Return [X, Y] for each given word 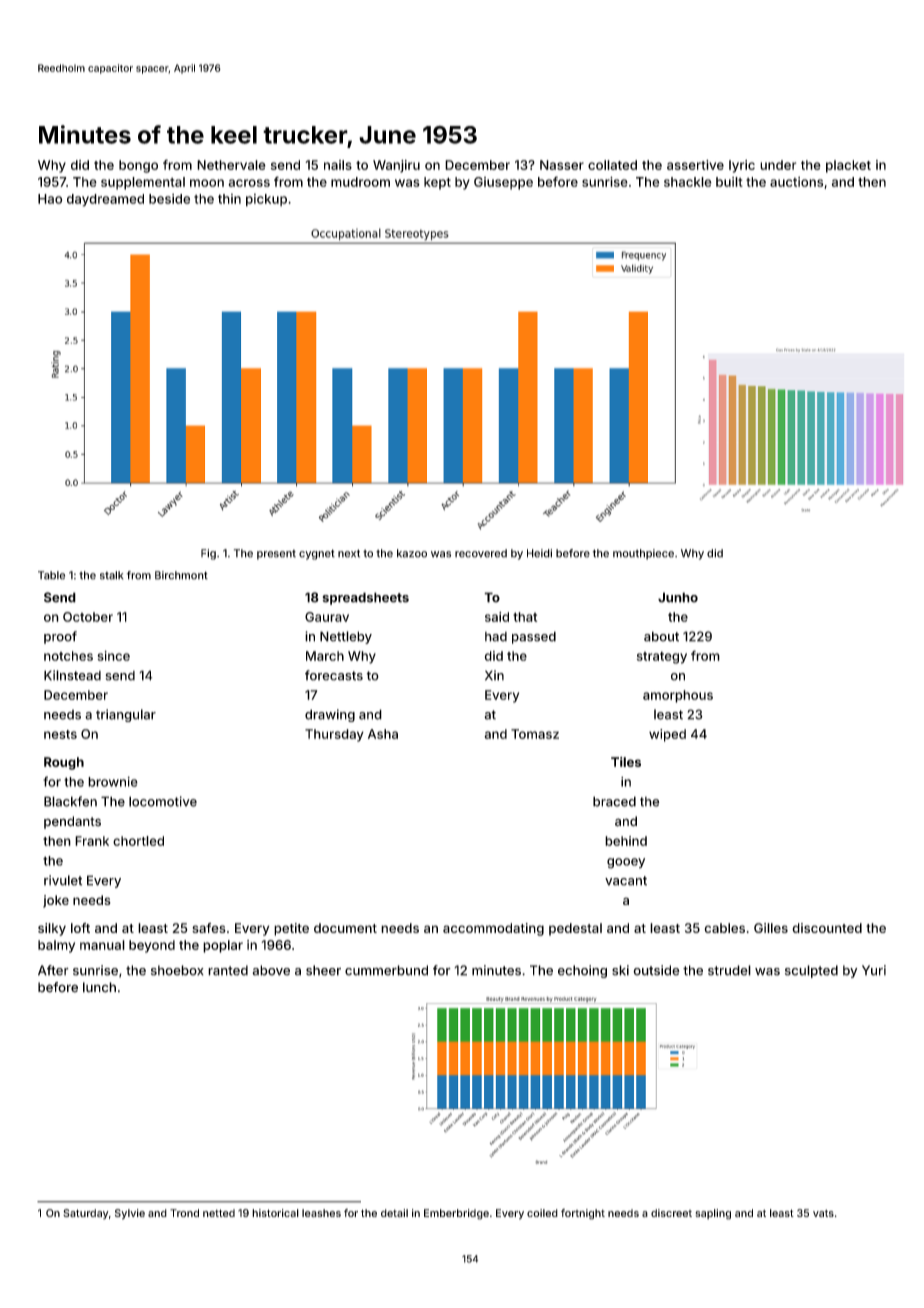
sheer [323, 970]
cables [724, 928]
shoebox [177, 970]
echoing [582, 971]
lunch [99, 987]
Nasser [562, 165]
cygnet [317, 554]
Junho [678, 597]
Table [51, 575]
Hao [50, 199]
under [778, 165]
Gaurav [327, 617]
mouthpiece [643, 554]
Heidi [539, 553]
